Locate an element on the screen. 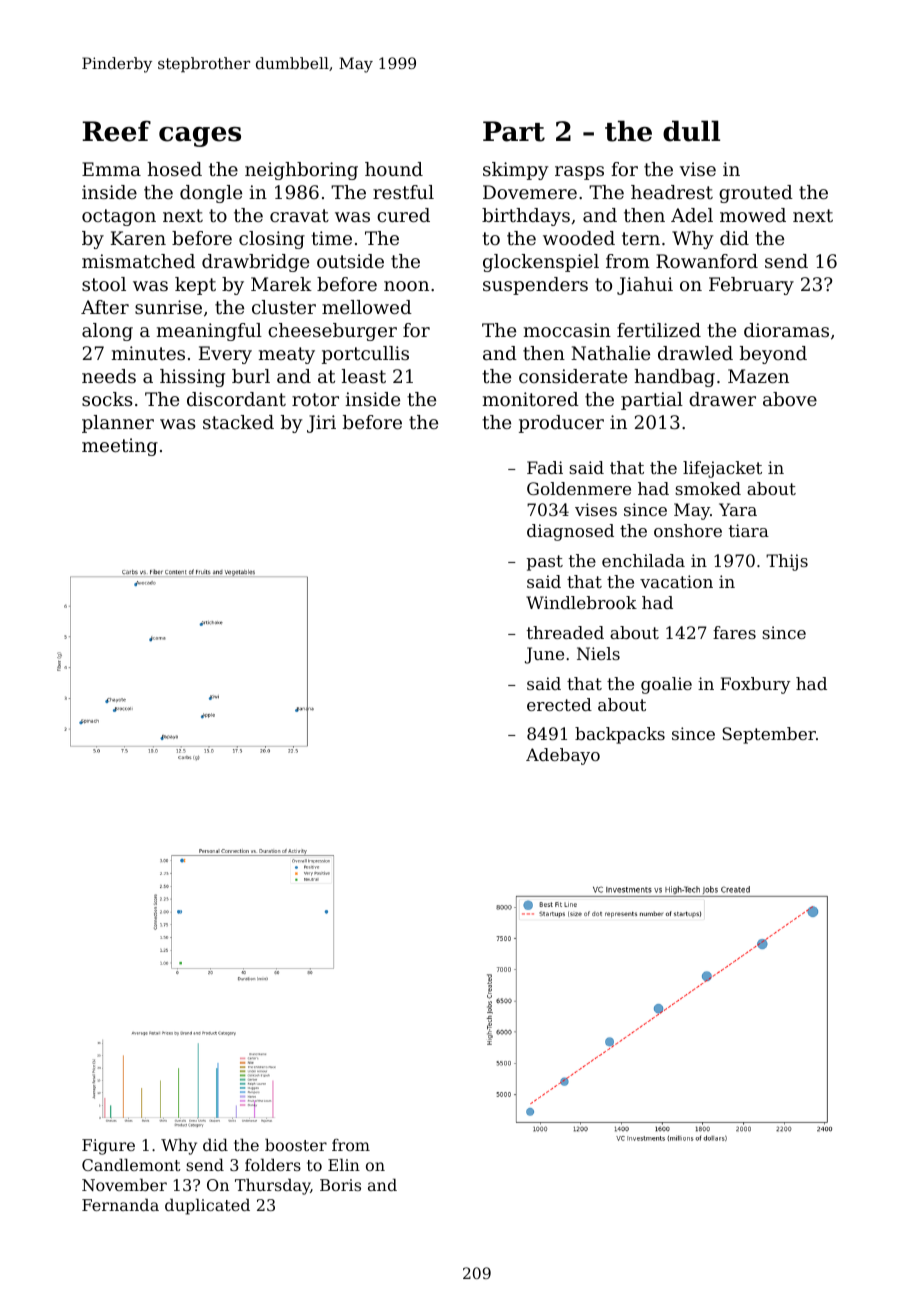 This screenshot has height=1314, width=924. drawled is located at coordinates (695, 353).
